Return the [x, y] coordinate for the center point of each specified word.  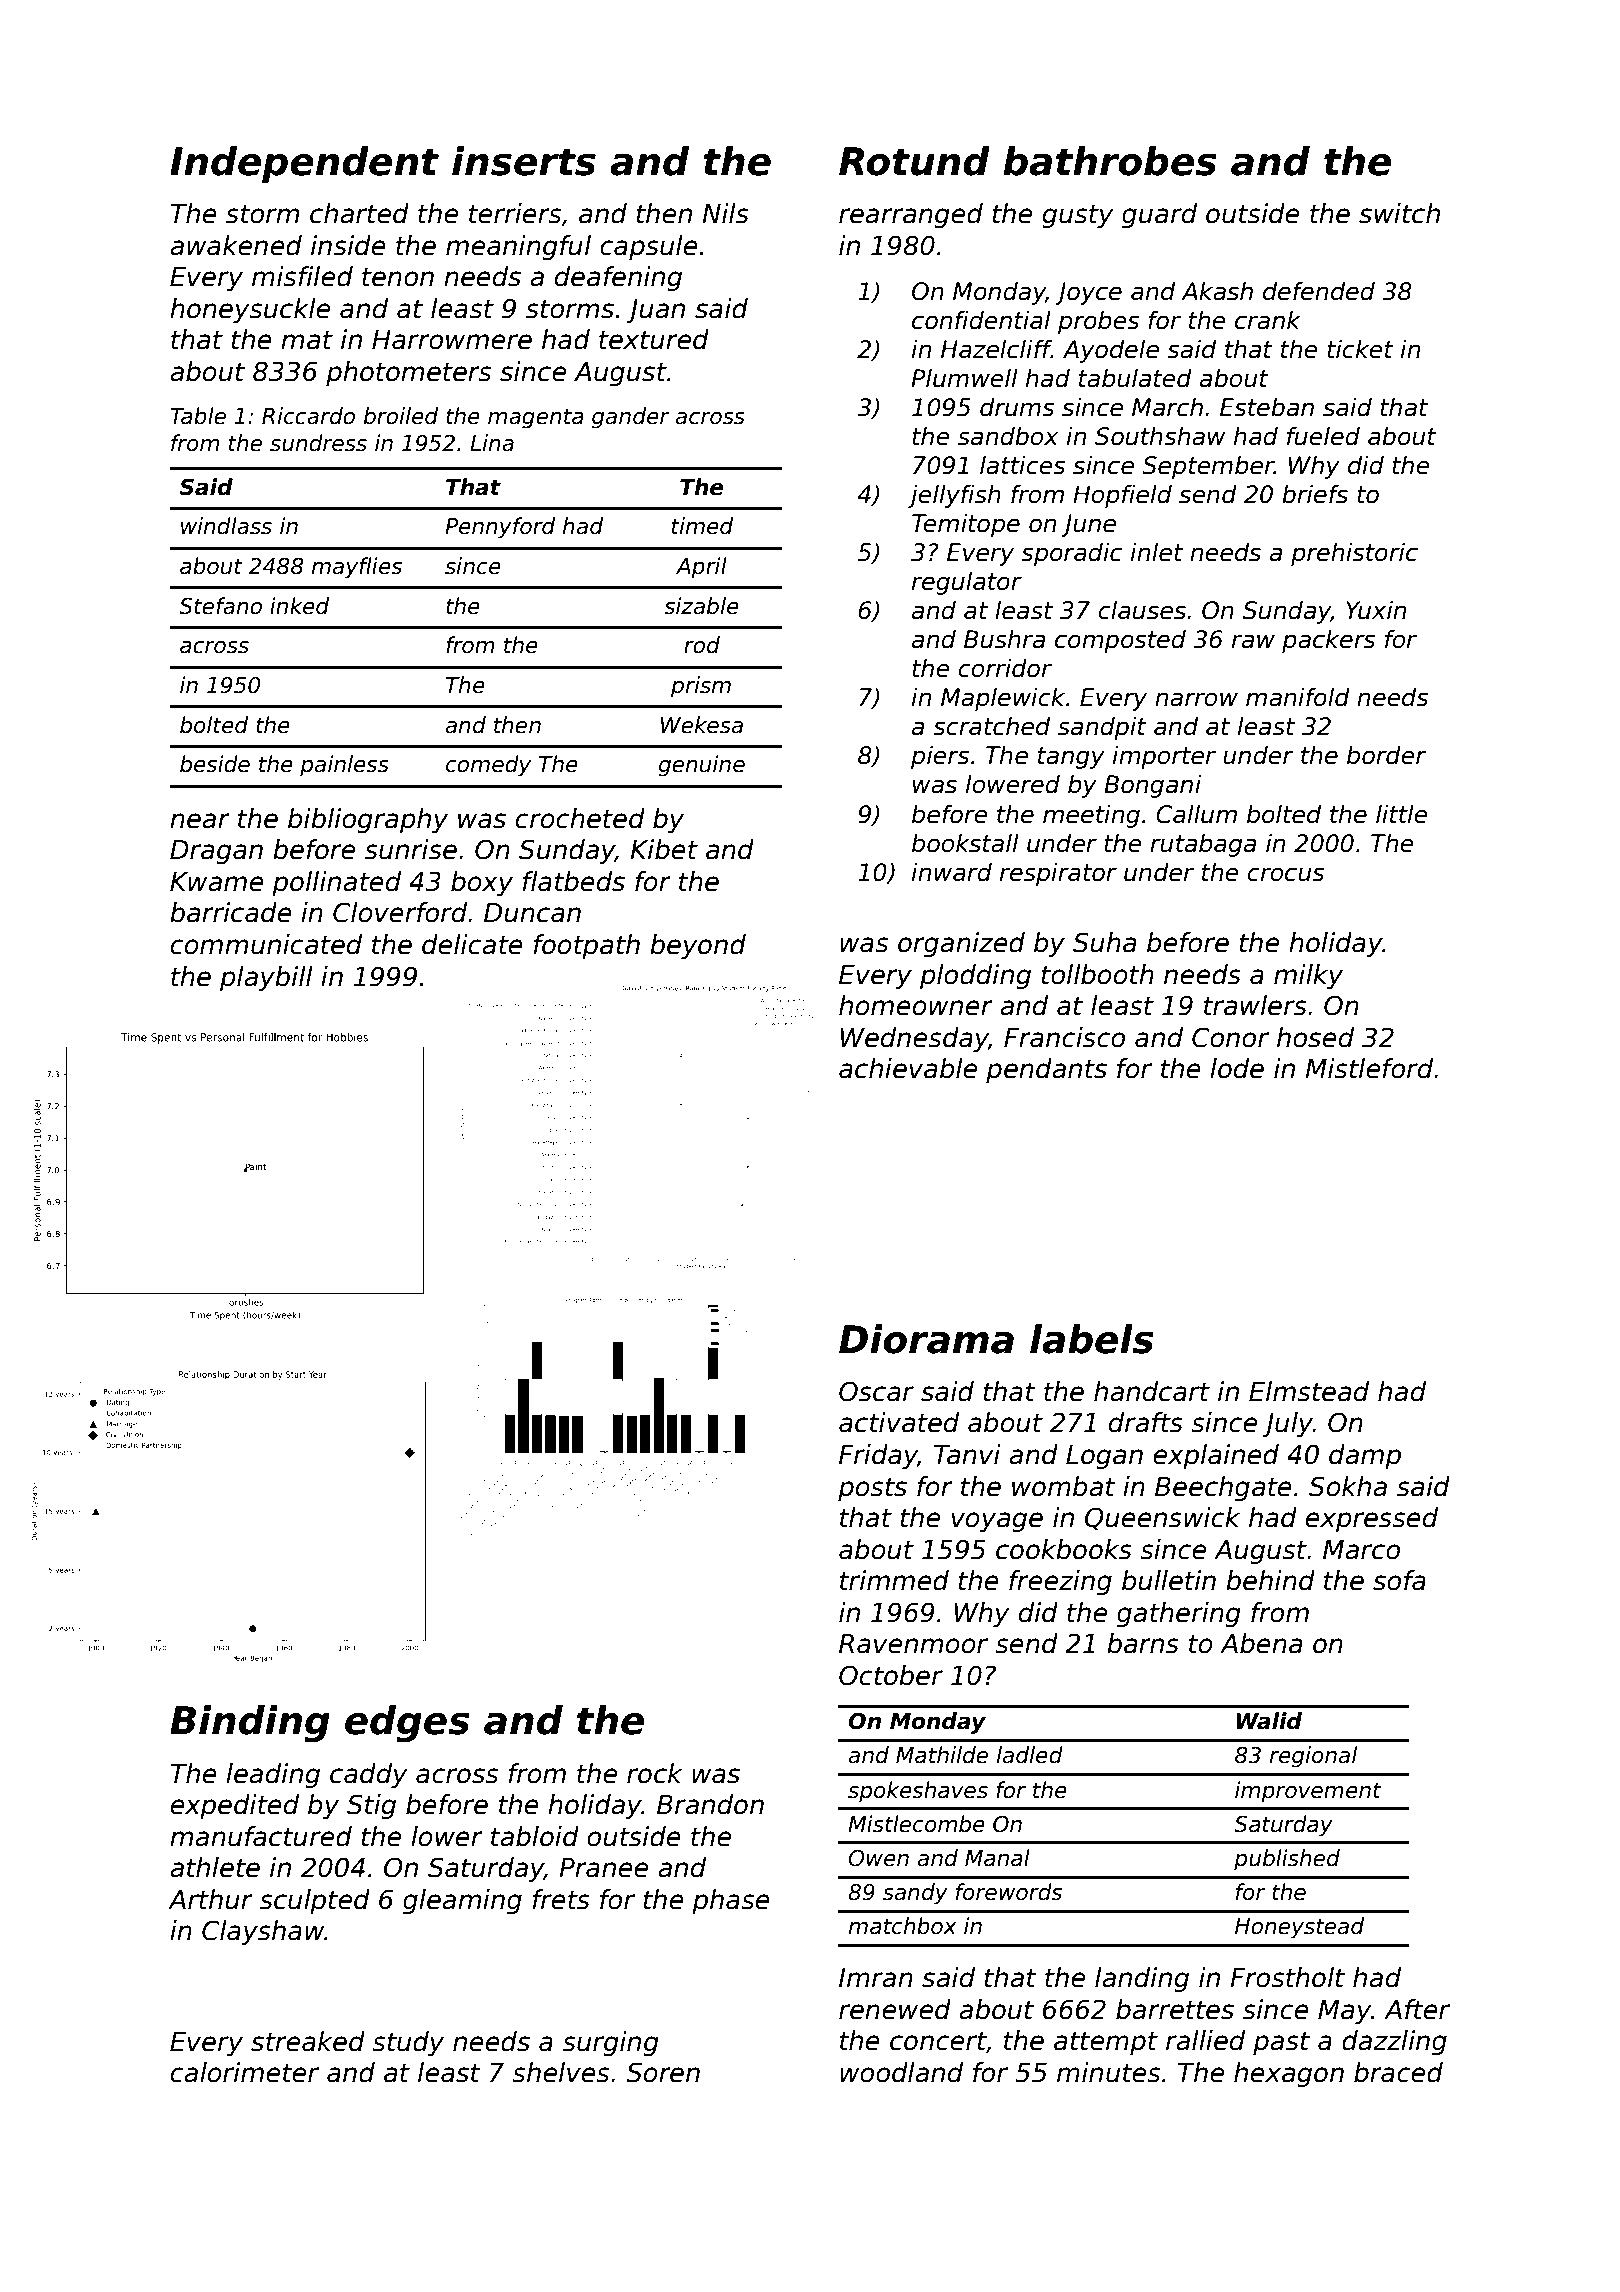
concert [938, 2042]
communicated [266, 944]
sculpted [315, 1902]
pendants [1046, 1071]
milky [1308, 977]
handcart [1152, 1391]
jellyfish [954, 496]
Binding [250, 1723]
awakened [236, 245]
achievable [908, 1068]
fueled [1323, 436]
